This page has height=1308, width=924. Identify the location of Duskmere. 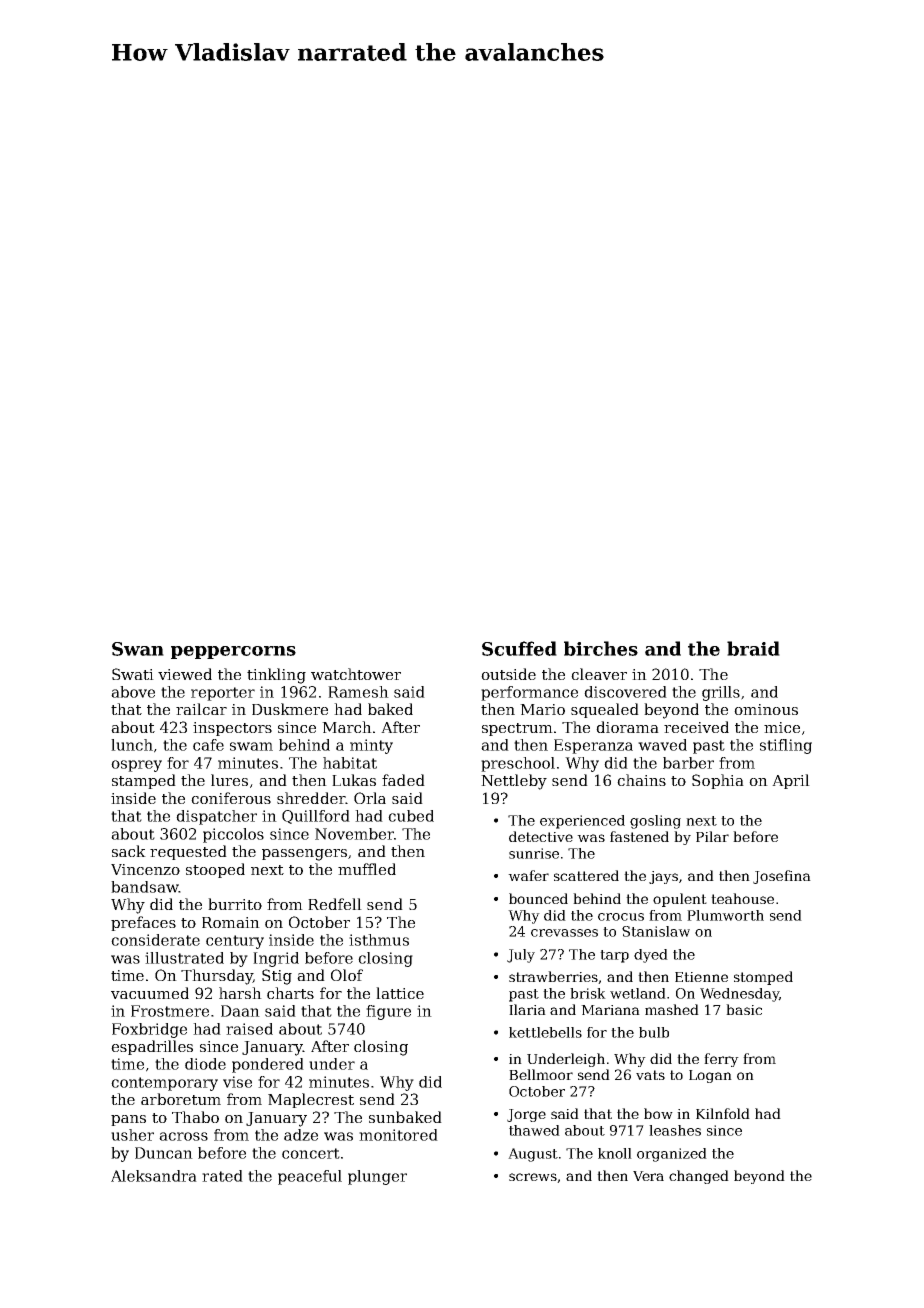
(290, 709).
